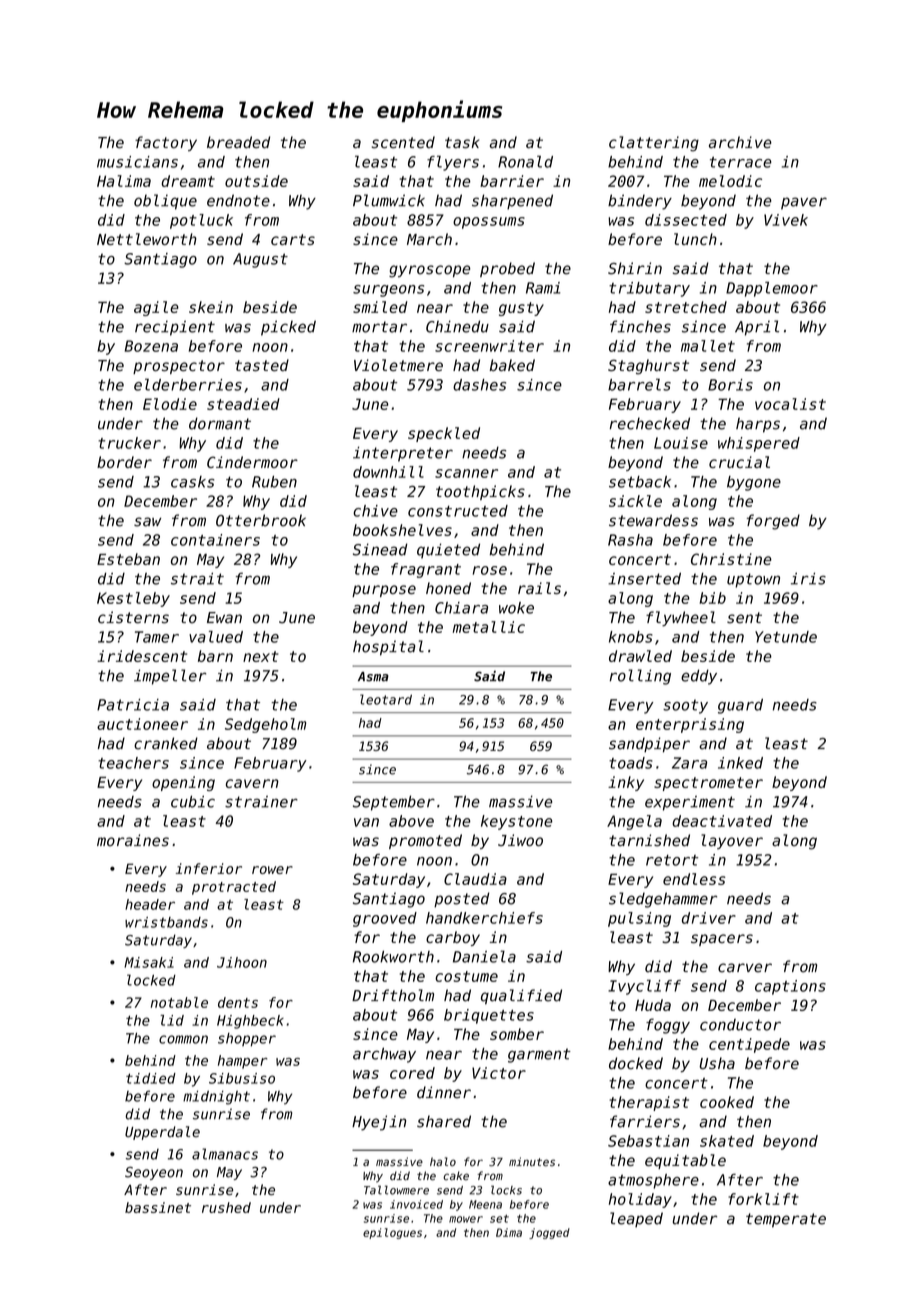 Image resolution: width=924 pixels, height=1308 pixels. What do you see at coordinates (156, 308) in the screenshot?
I see `agile` at bounding box center [156, 308].
